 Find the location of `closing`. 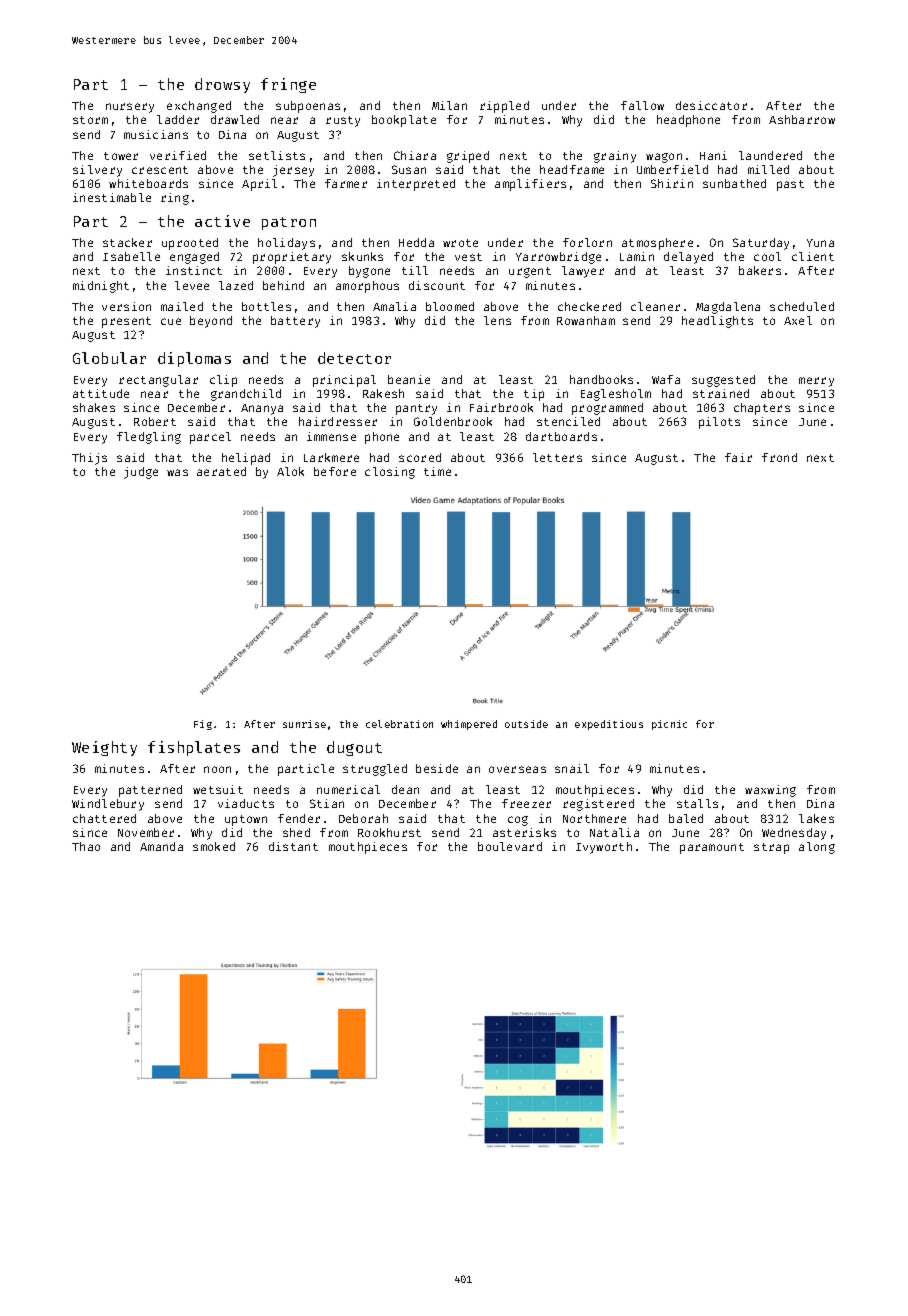

closing is located at coordinates (390, 473).
